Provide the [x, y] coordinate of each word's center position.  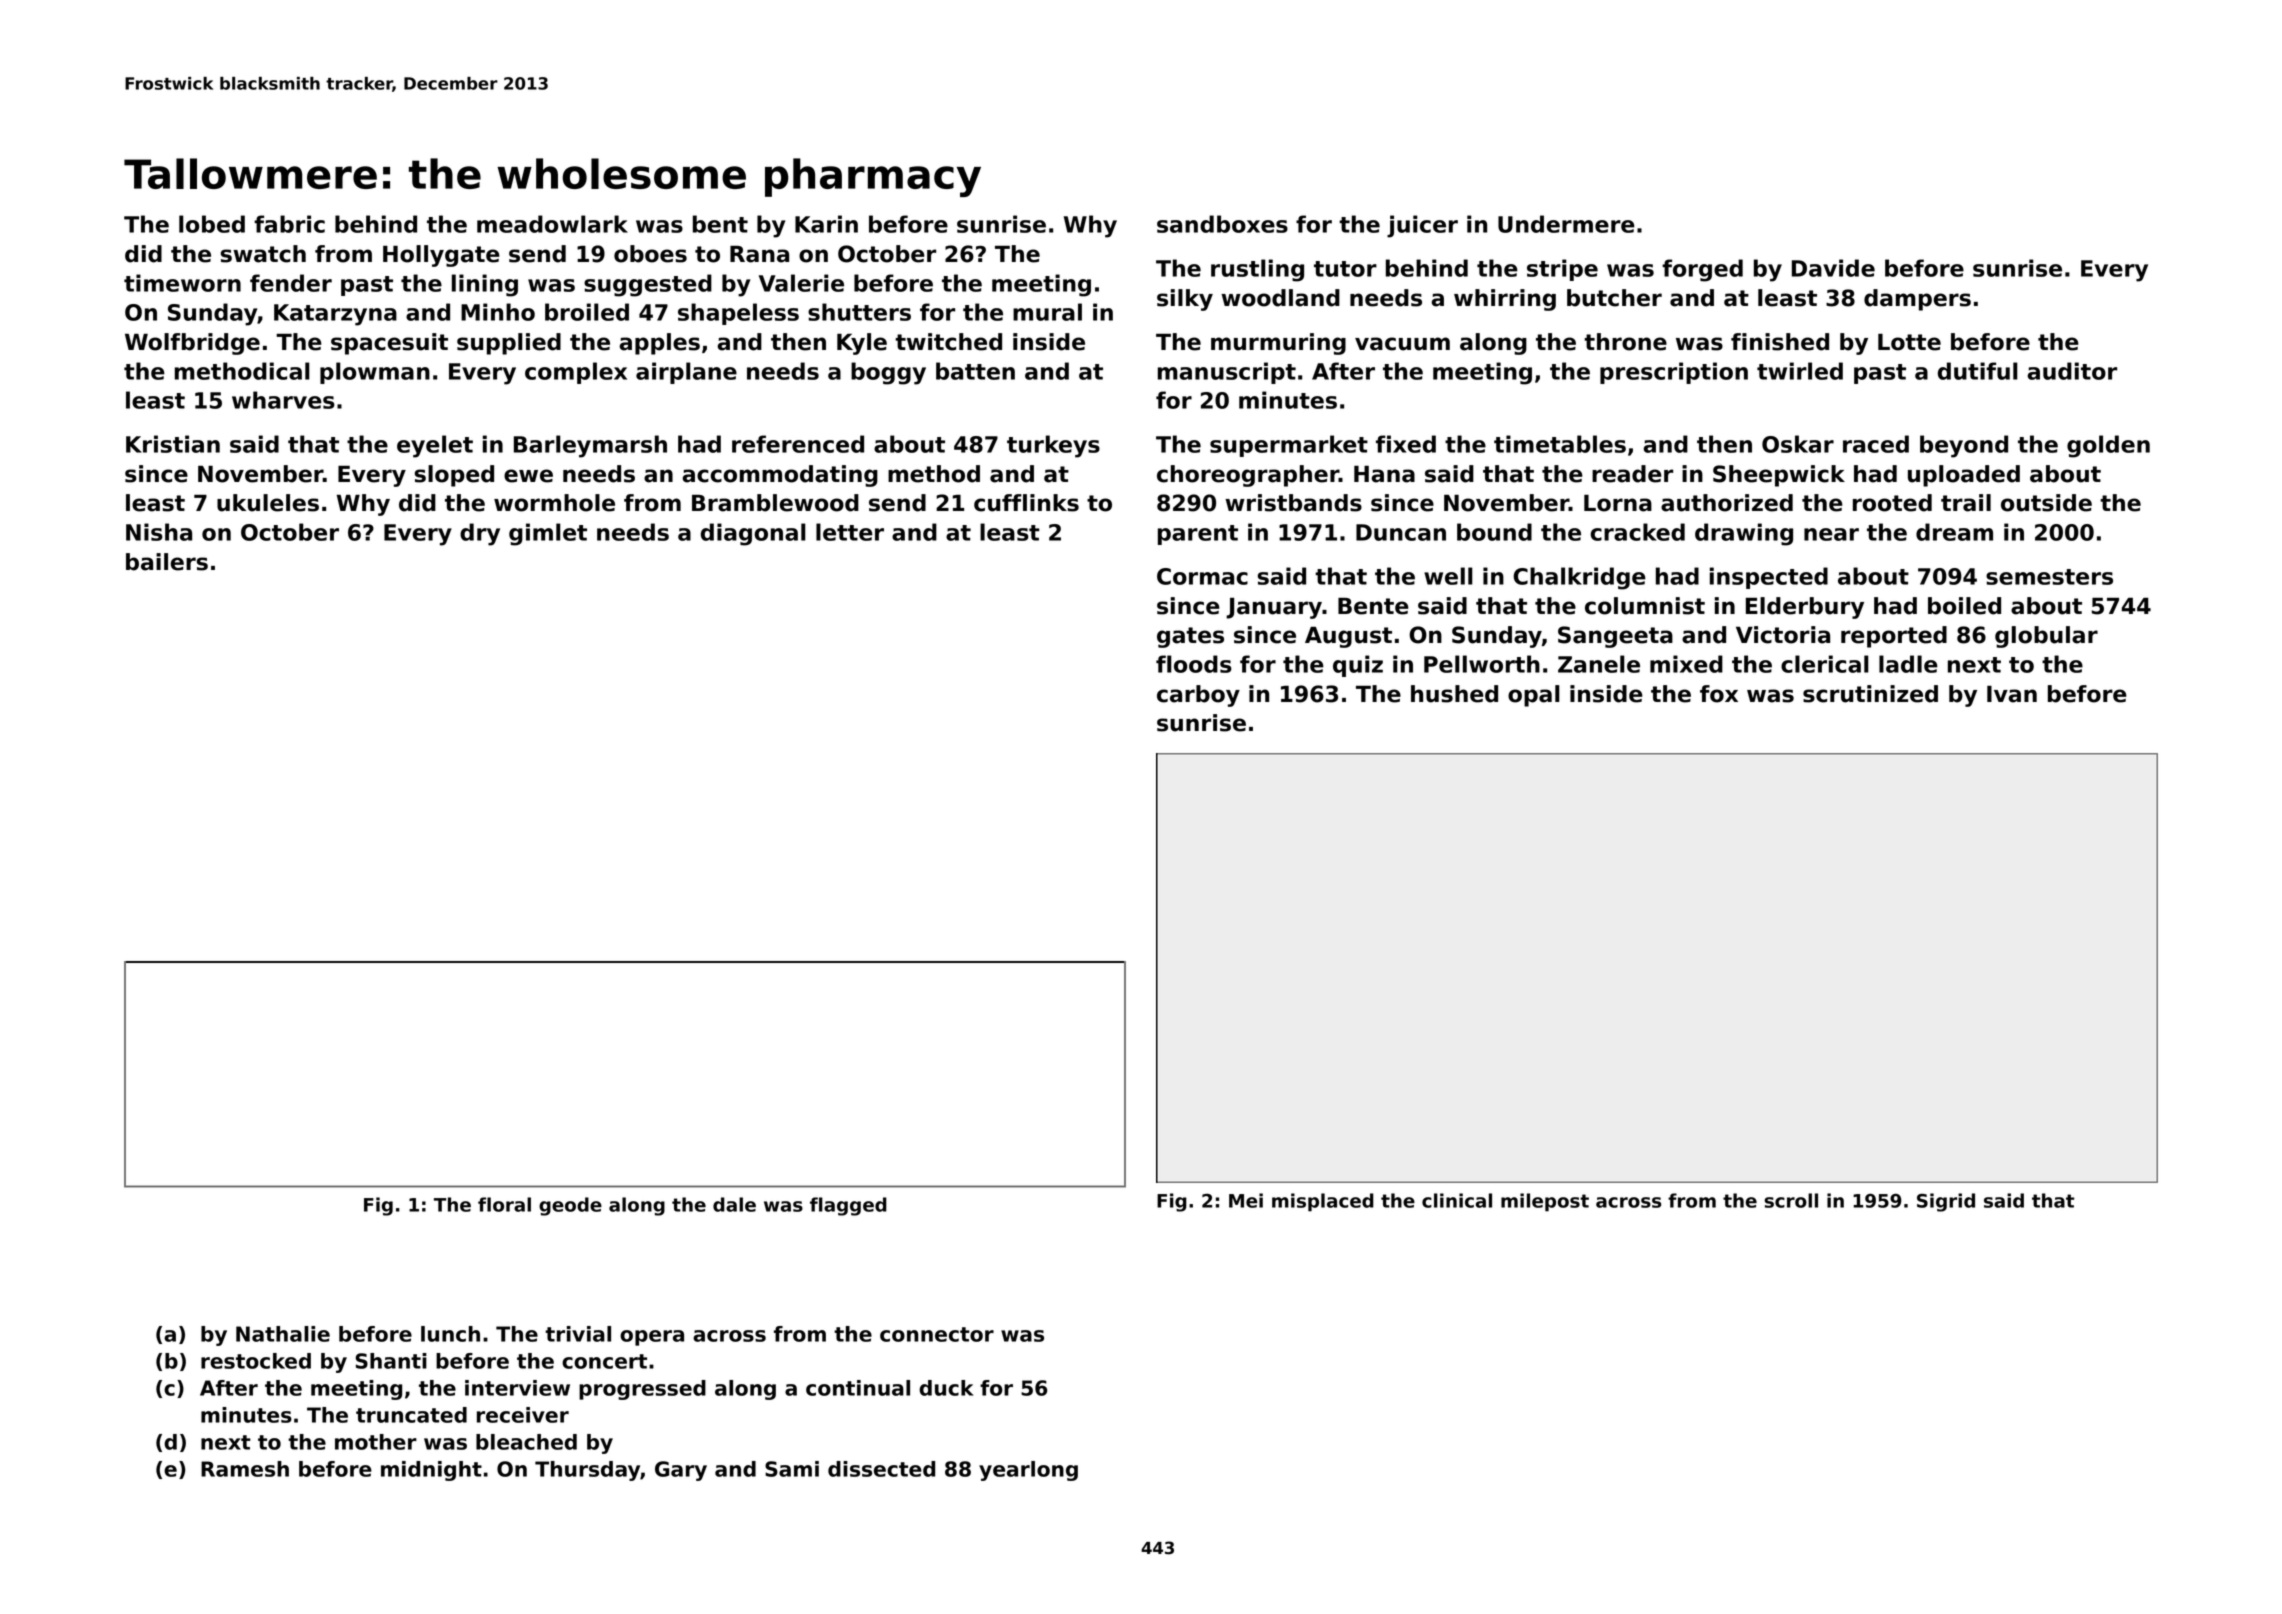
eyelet [435, 446]
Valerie [801, 283]
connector [937, 1334]
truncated [411, 1415]
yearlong [1028, 1471]
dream [1954, 532]
